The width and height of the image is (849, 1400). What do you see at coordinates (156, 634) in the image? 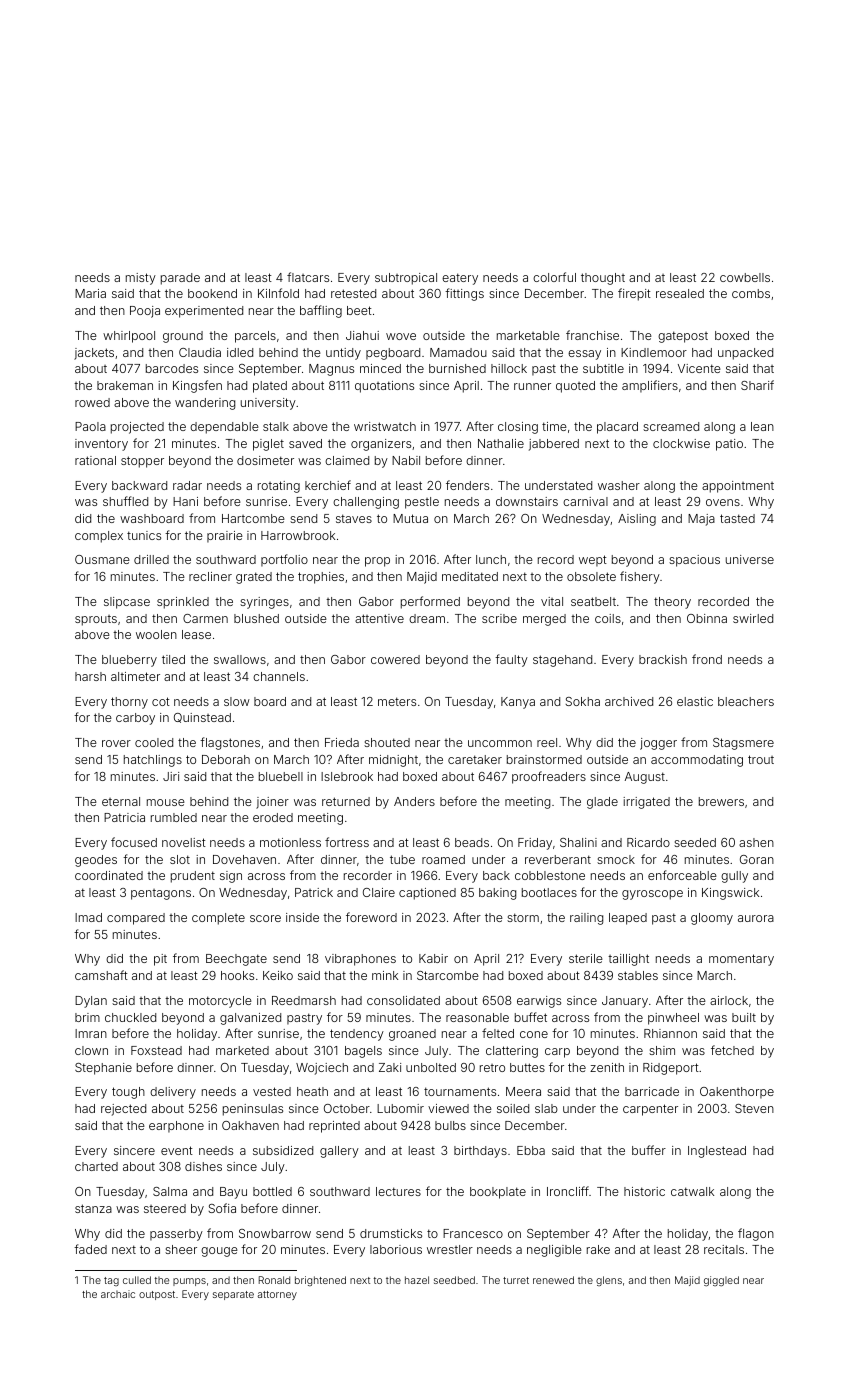
I see `woolen` at bounding box center [156, 634].
